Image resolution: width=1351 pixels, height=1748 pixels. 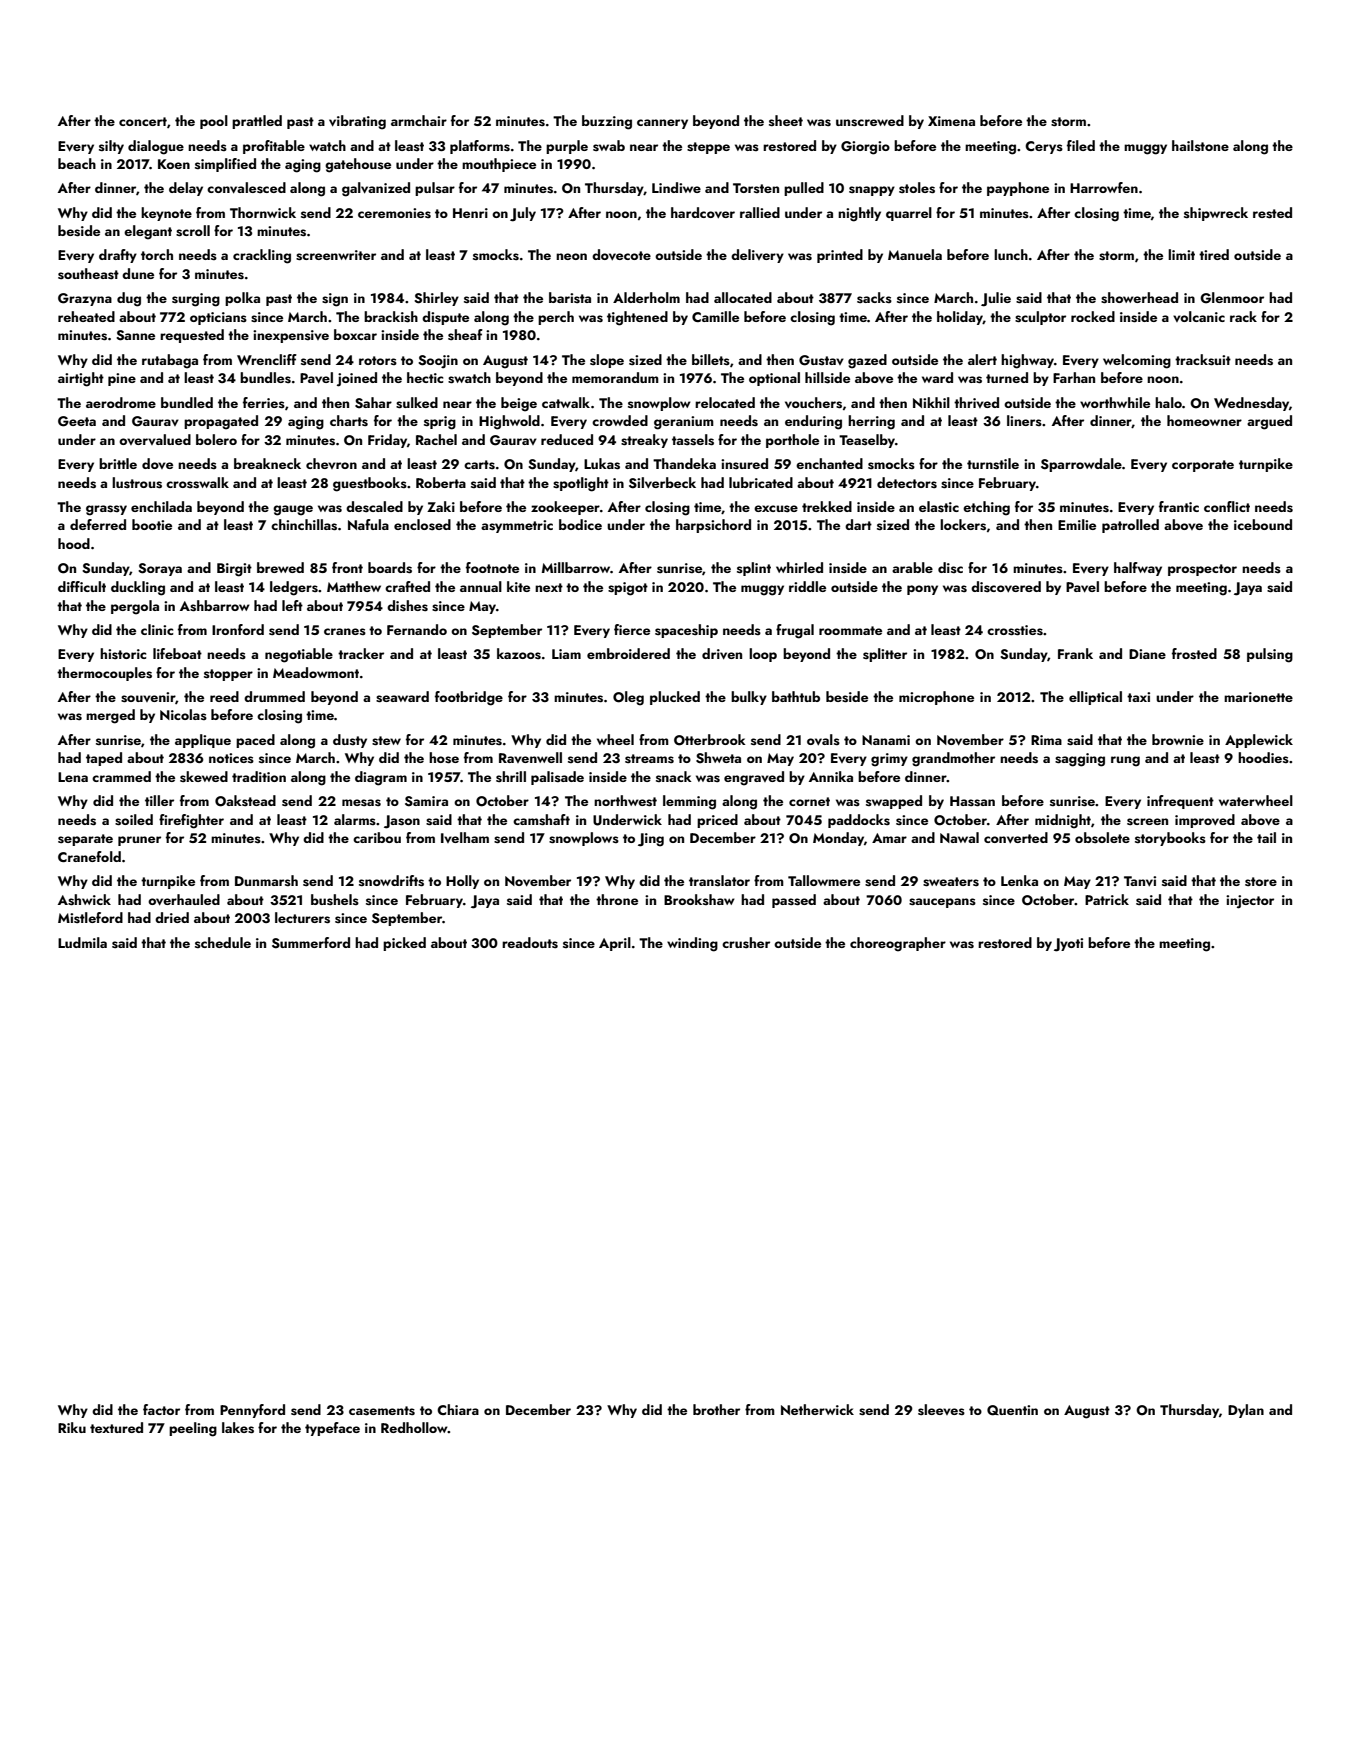 I want to click on buzzing, so click(x=607, y=122).
